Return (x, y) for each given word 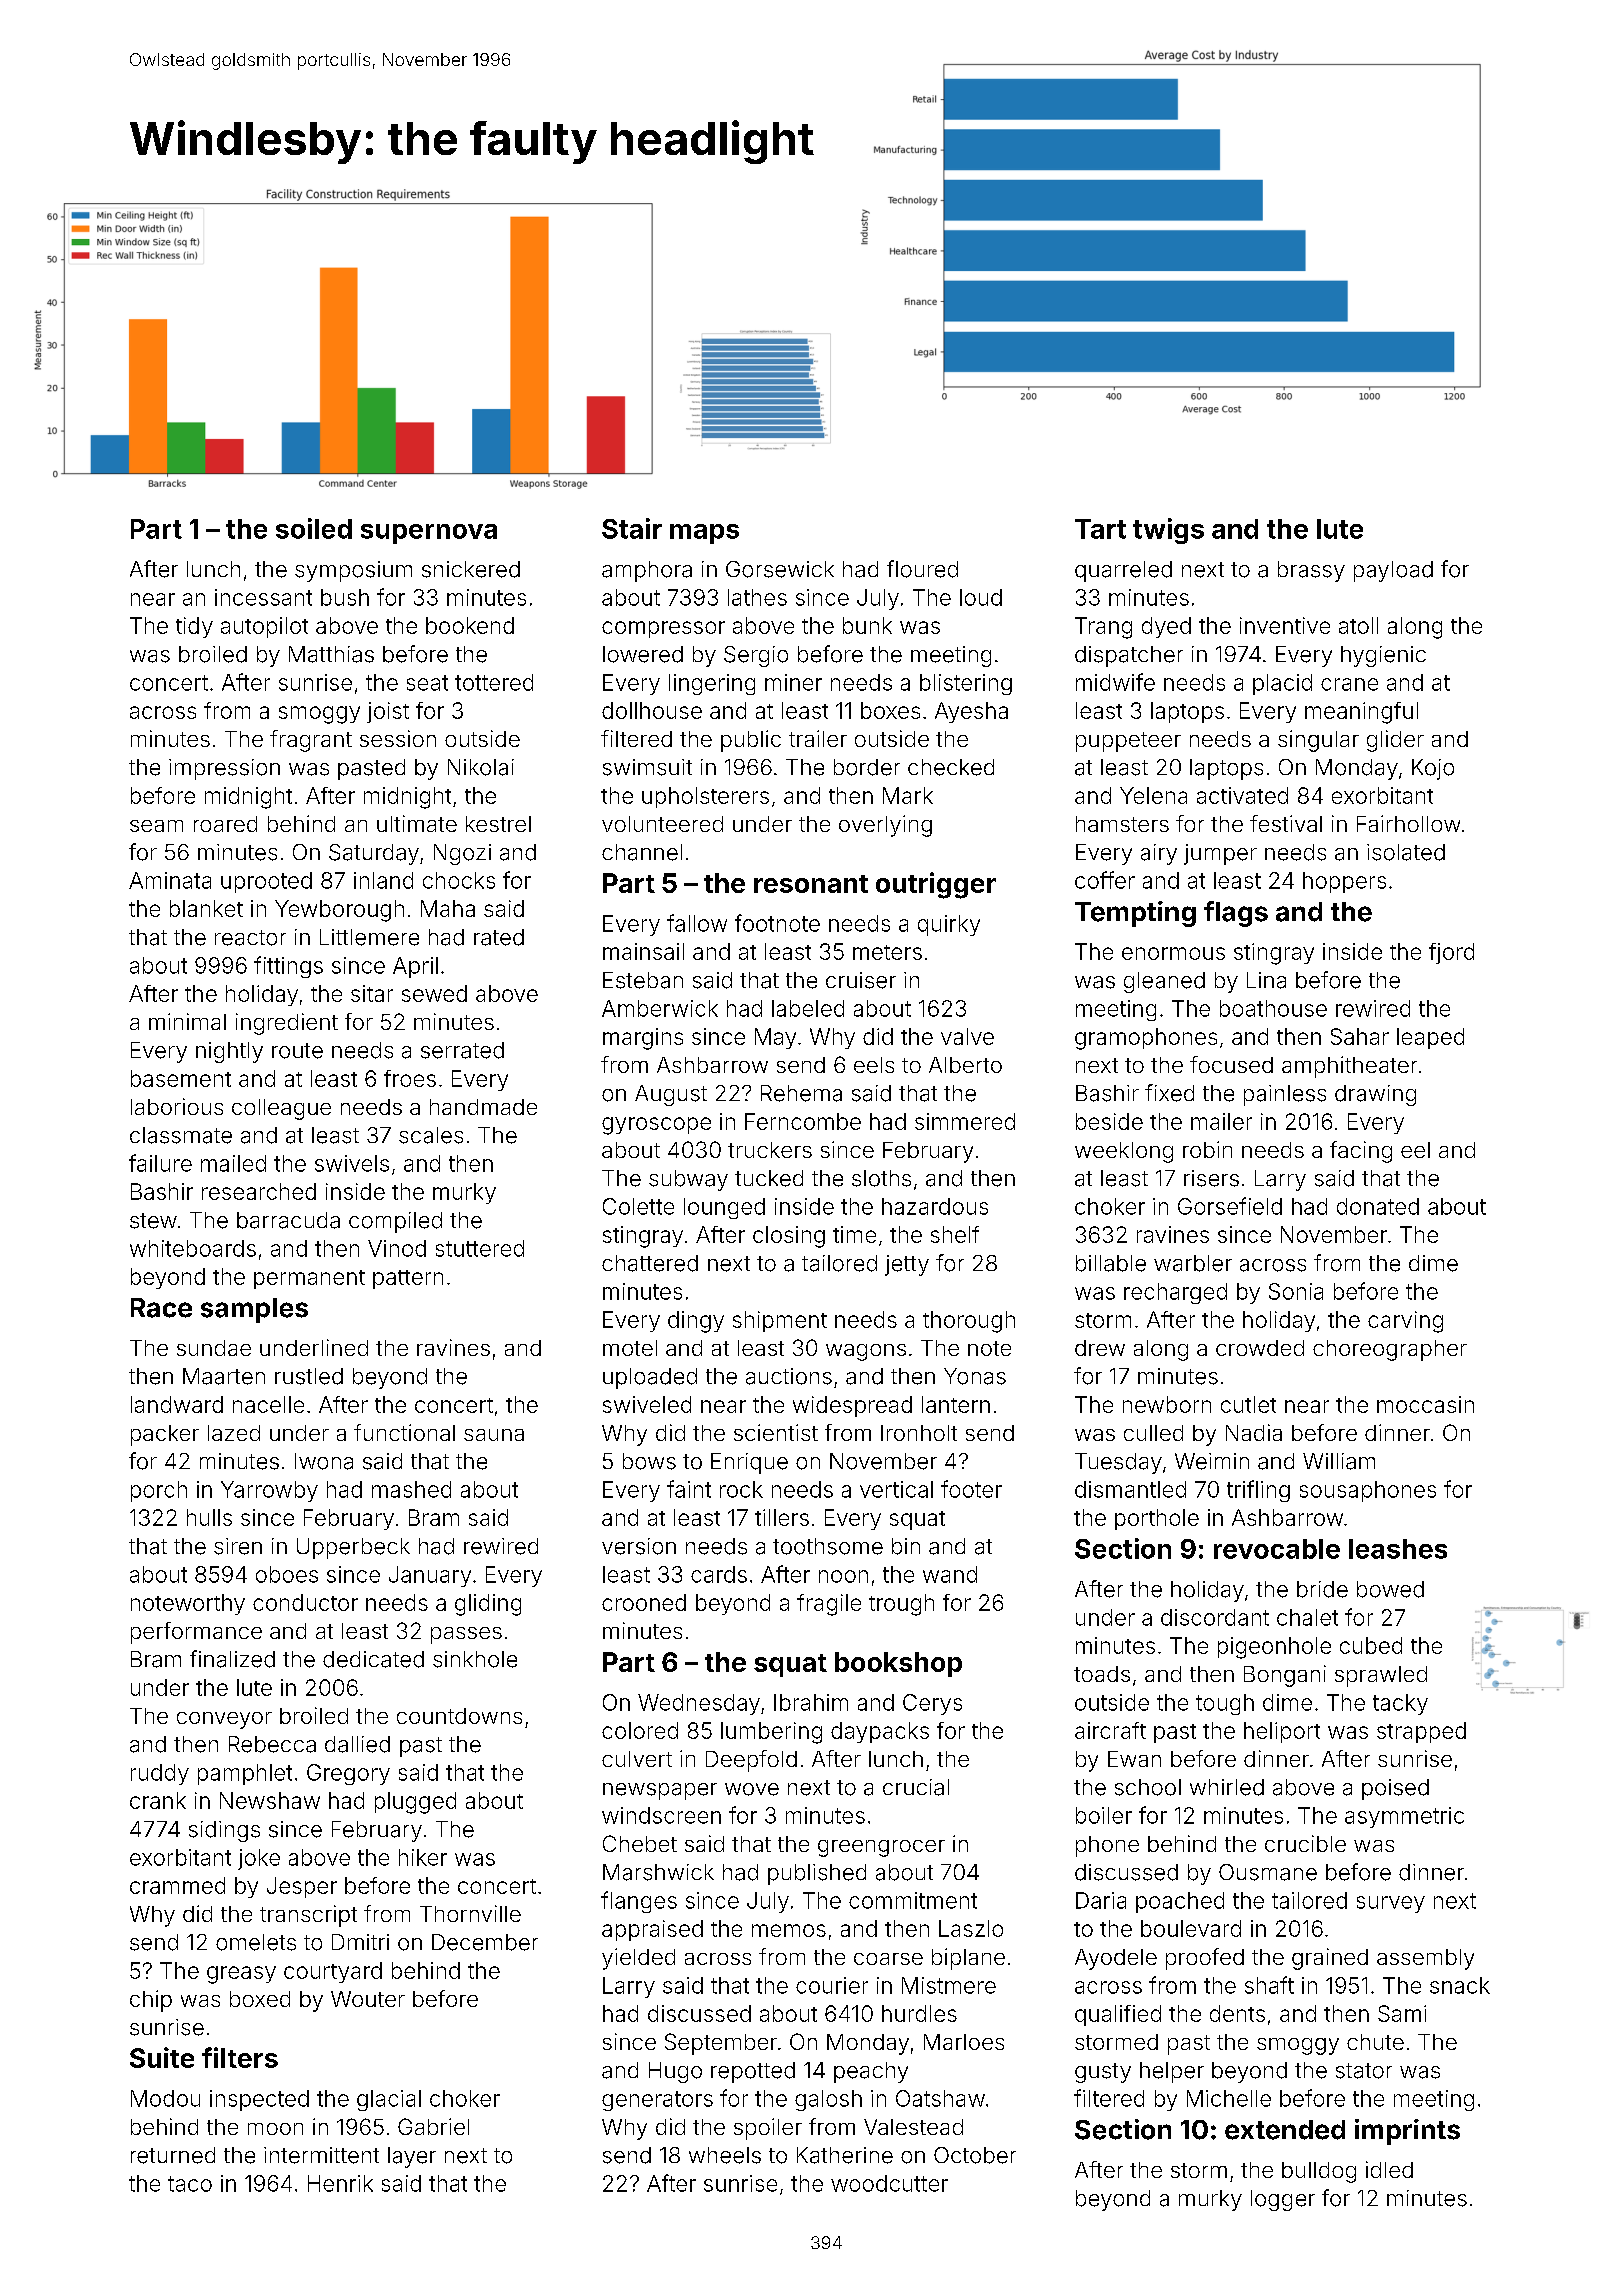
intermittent (321, 2155)
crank (158, 1800)
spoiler (768, 2129)
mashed (411, 1489)
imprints (1407, 2132)
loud (981, 597)
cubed (1371, 1645)
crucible (1305, 1843)
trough (901, 1605)
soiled (314, 528)
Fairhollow (1408, 823)
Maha (448, 908)
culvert (637, 1759)
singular (1318, 741)
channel (642, 852)
